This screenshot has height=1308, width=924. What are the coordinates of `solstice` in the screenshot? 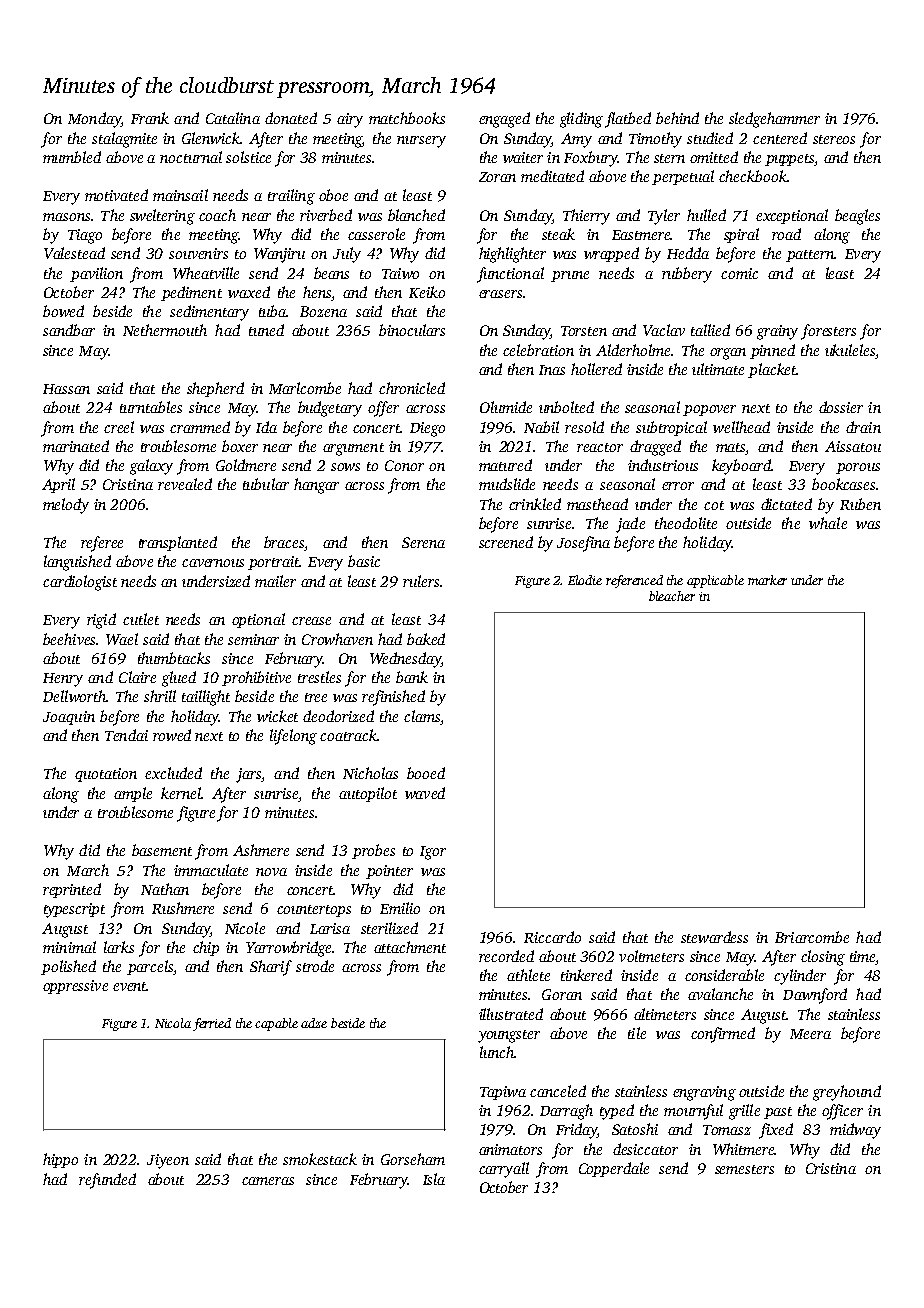 It's located at (248, 157).
